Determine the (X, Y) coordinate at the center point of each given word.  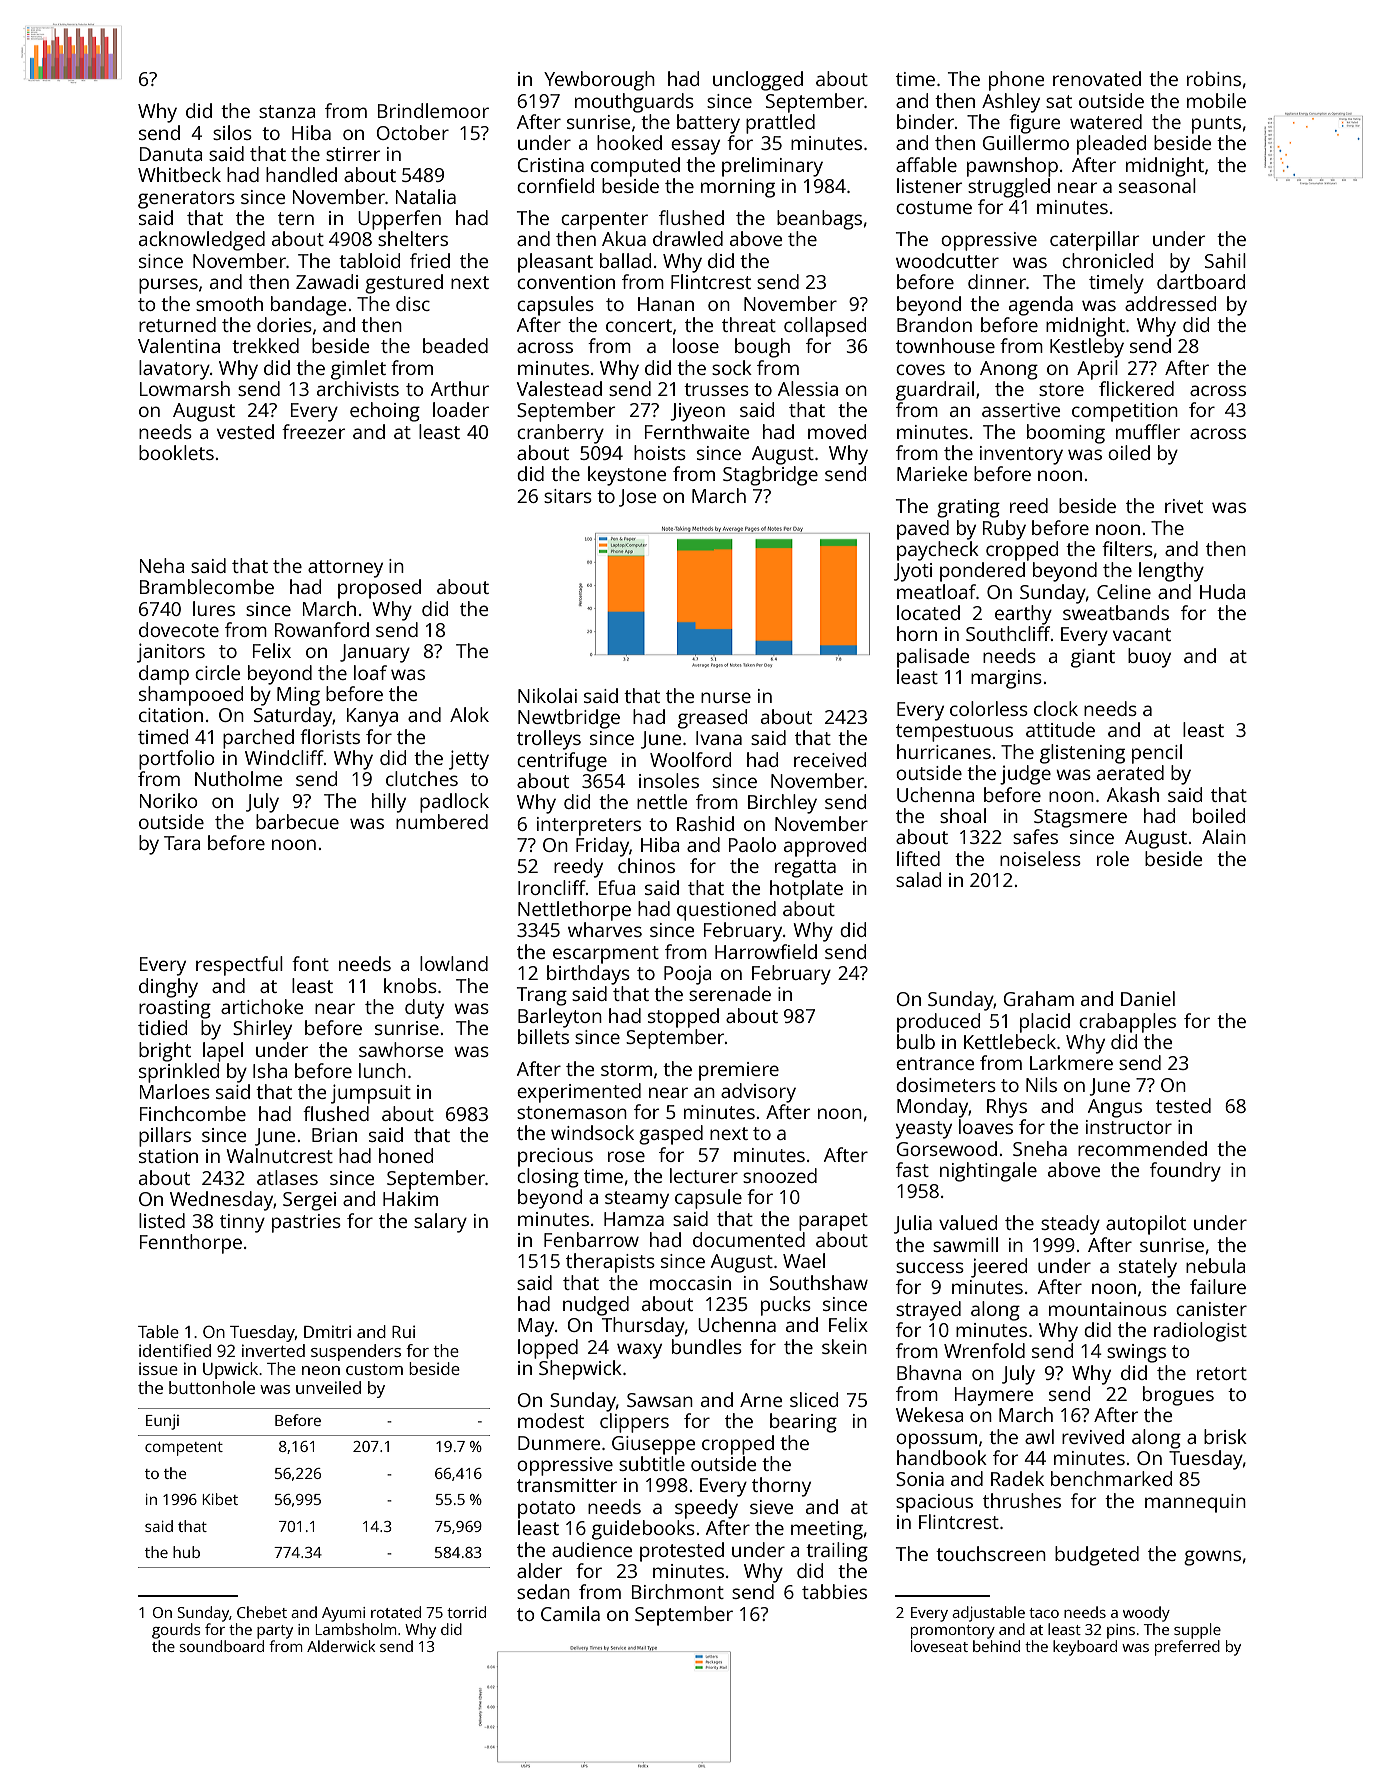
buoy (1149, 658)
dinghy (168, 988)
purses (168, 286)
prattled (780, 124)
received (830, 759)
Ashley (1011, 103)
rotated (396, 1612)
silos (232, 132)
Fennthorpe (191, 1244)
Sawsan (660, 1400)
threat (749, 324)
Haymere (994, 1396)
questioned (726, 911)
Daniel (1148, 998)
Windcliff (284, 757)
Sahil (1225, 260)
